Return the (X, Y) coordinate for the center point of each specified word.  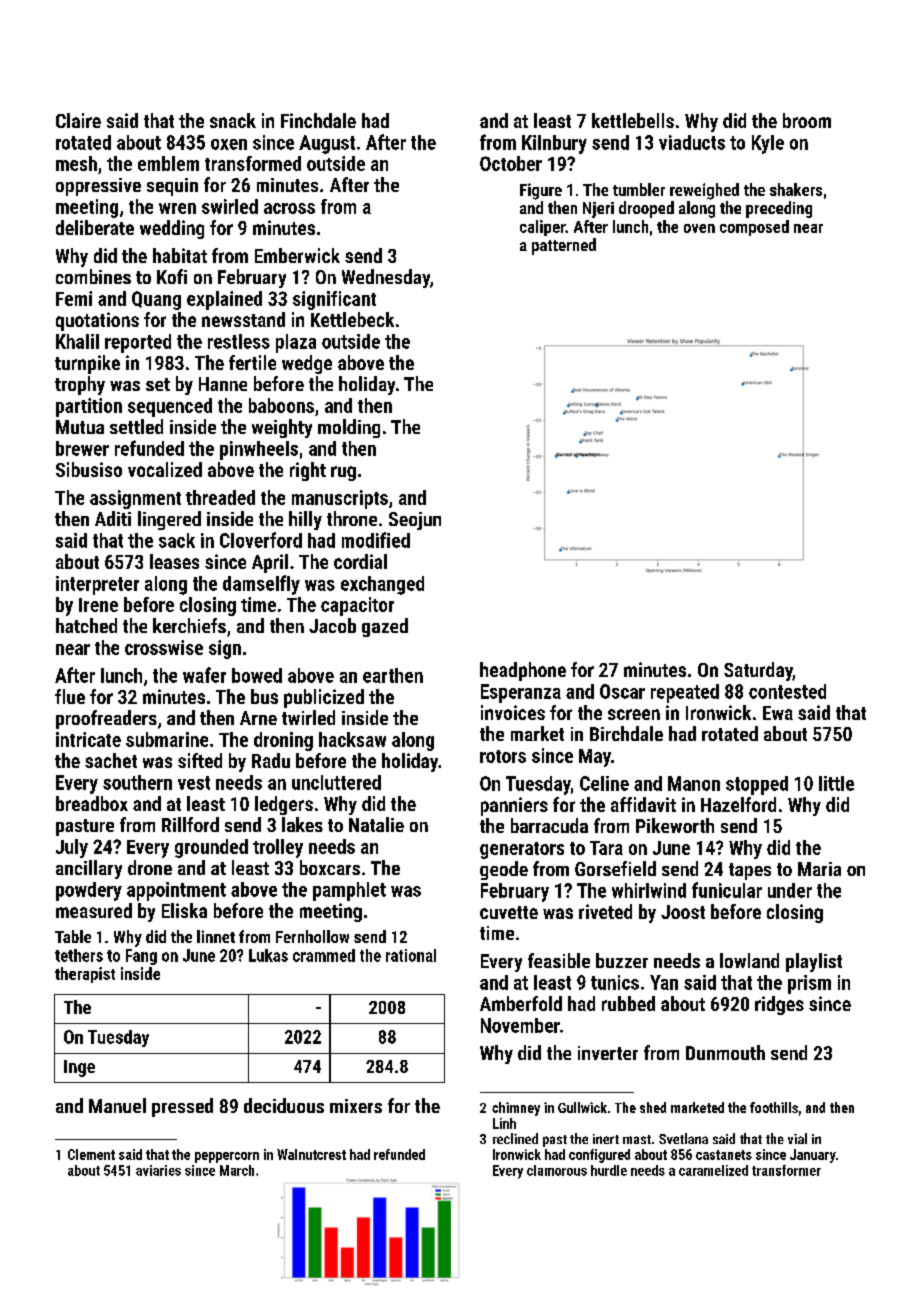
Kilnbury (554, 144)
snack (233, 120)
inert (606, 1139)
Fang (141, 957)
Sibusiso (89, 469)
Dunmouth (725, 1052)
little (836, 783)
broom (807, 120)
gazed (385, 627)
